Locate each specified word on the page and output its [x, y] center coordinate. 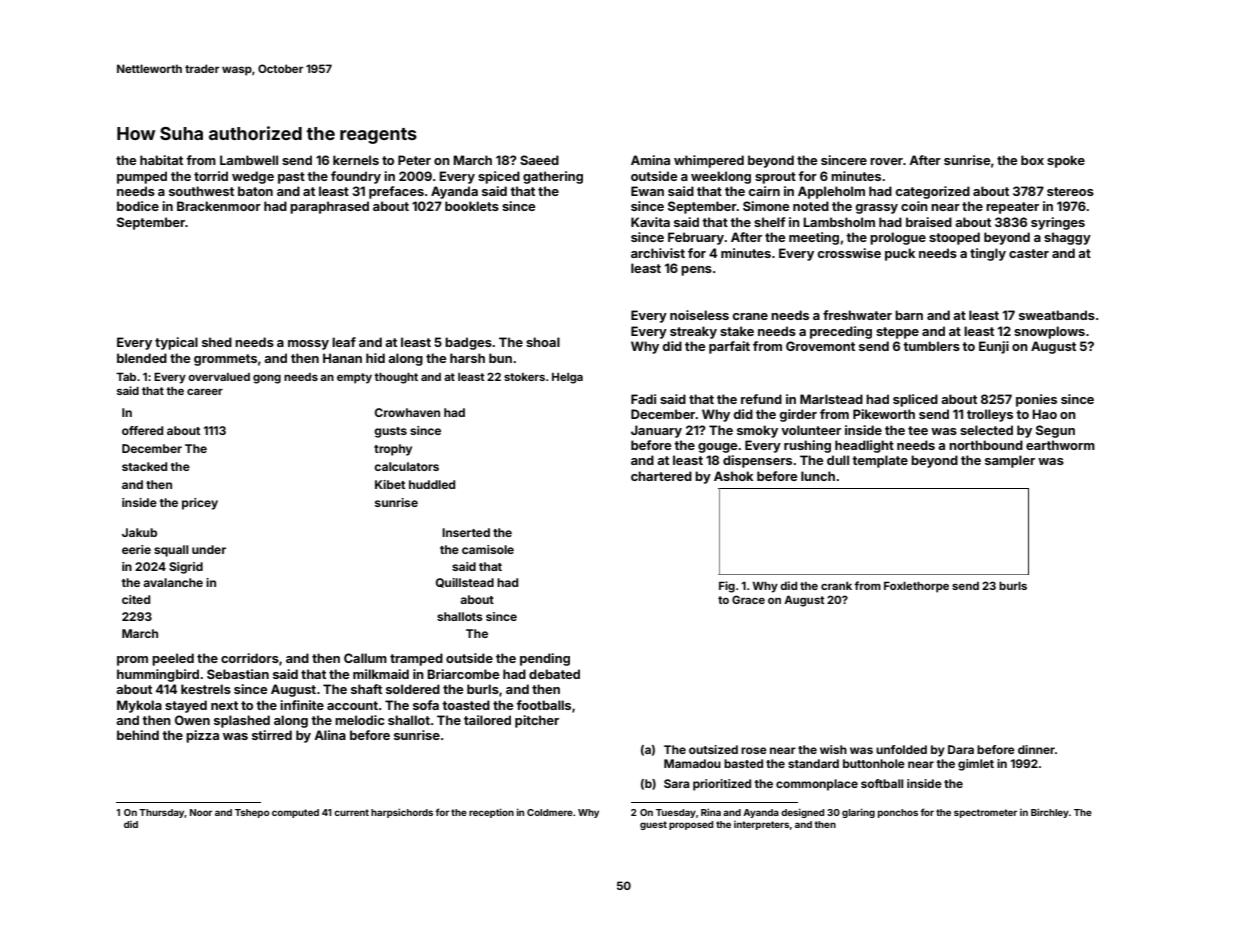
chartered [661, 476]
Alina [330, 735]
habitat [161, 160]
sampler [1010, 461]
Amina [650, 160]
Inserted [466, 532]
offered [142, 430]
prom [132, 661]
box [1032, 160]
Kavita [650, 222]
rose [754, 750]
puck [900, 254]
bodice [138, 206]
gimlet [976, 765]
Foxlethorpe [916, 587]
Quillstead [465, 583]
